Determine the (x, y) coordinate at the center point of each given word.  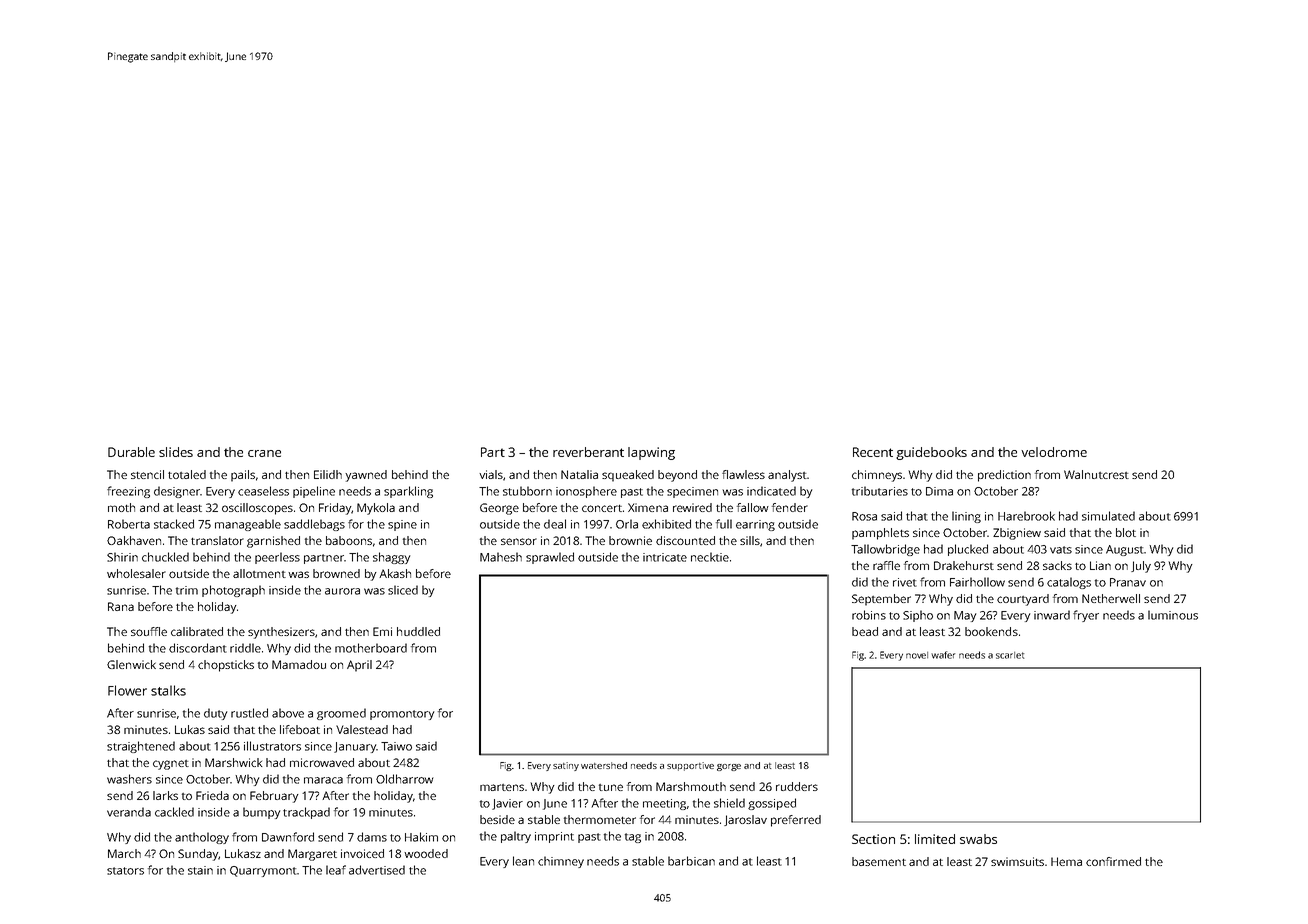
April (359, 666)
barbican (691, 861)
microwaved (322, 762)
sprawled (550, 558)
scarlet (1010, 655)
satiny (566, 766)
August (1124, 550)
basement (879, 861)
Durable (131, 452)
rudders (797, 786)
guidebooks (931, 453)
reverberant (588, 452)
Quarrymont (263, 871)
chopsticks (226, 666)
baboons (349, 540)
